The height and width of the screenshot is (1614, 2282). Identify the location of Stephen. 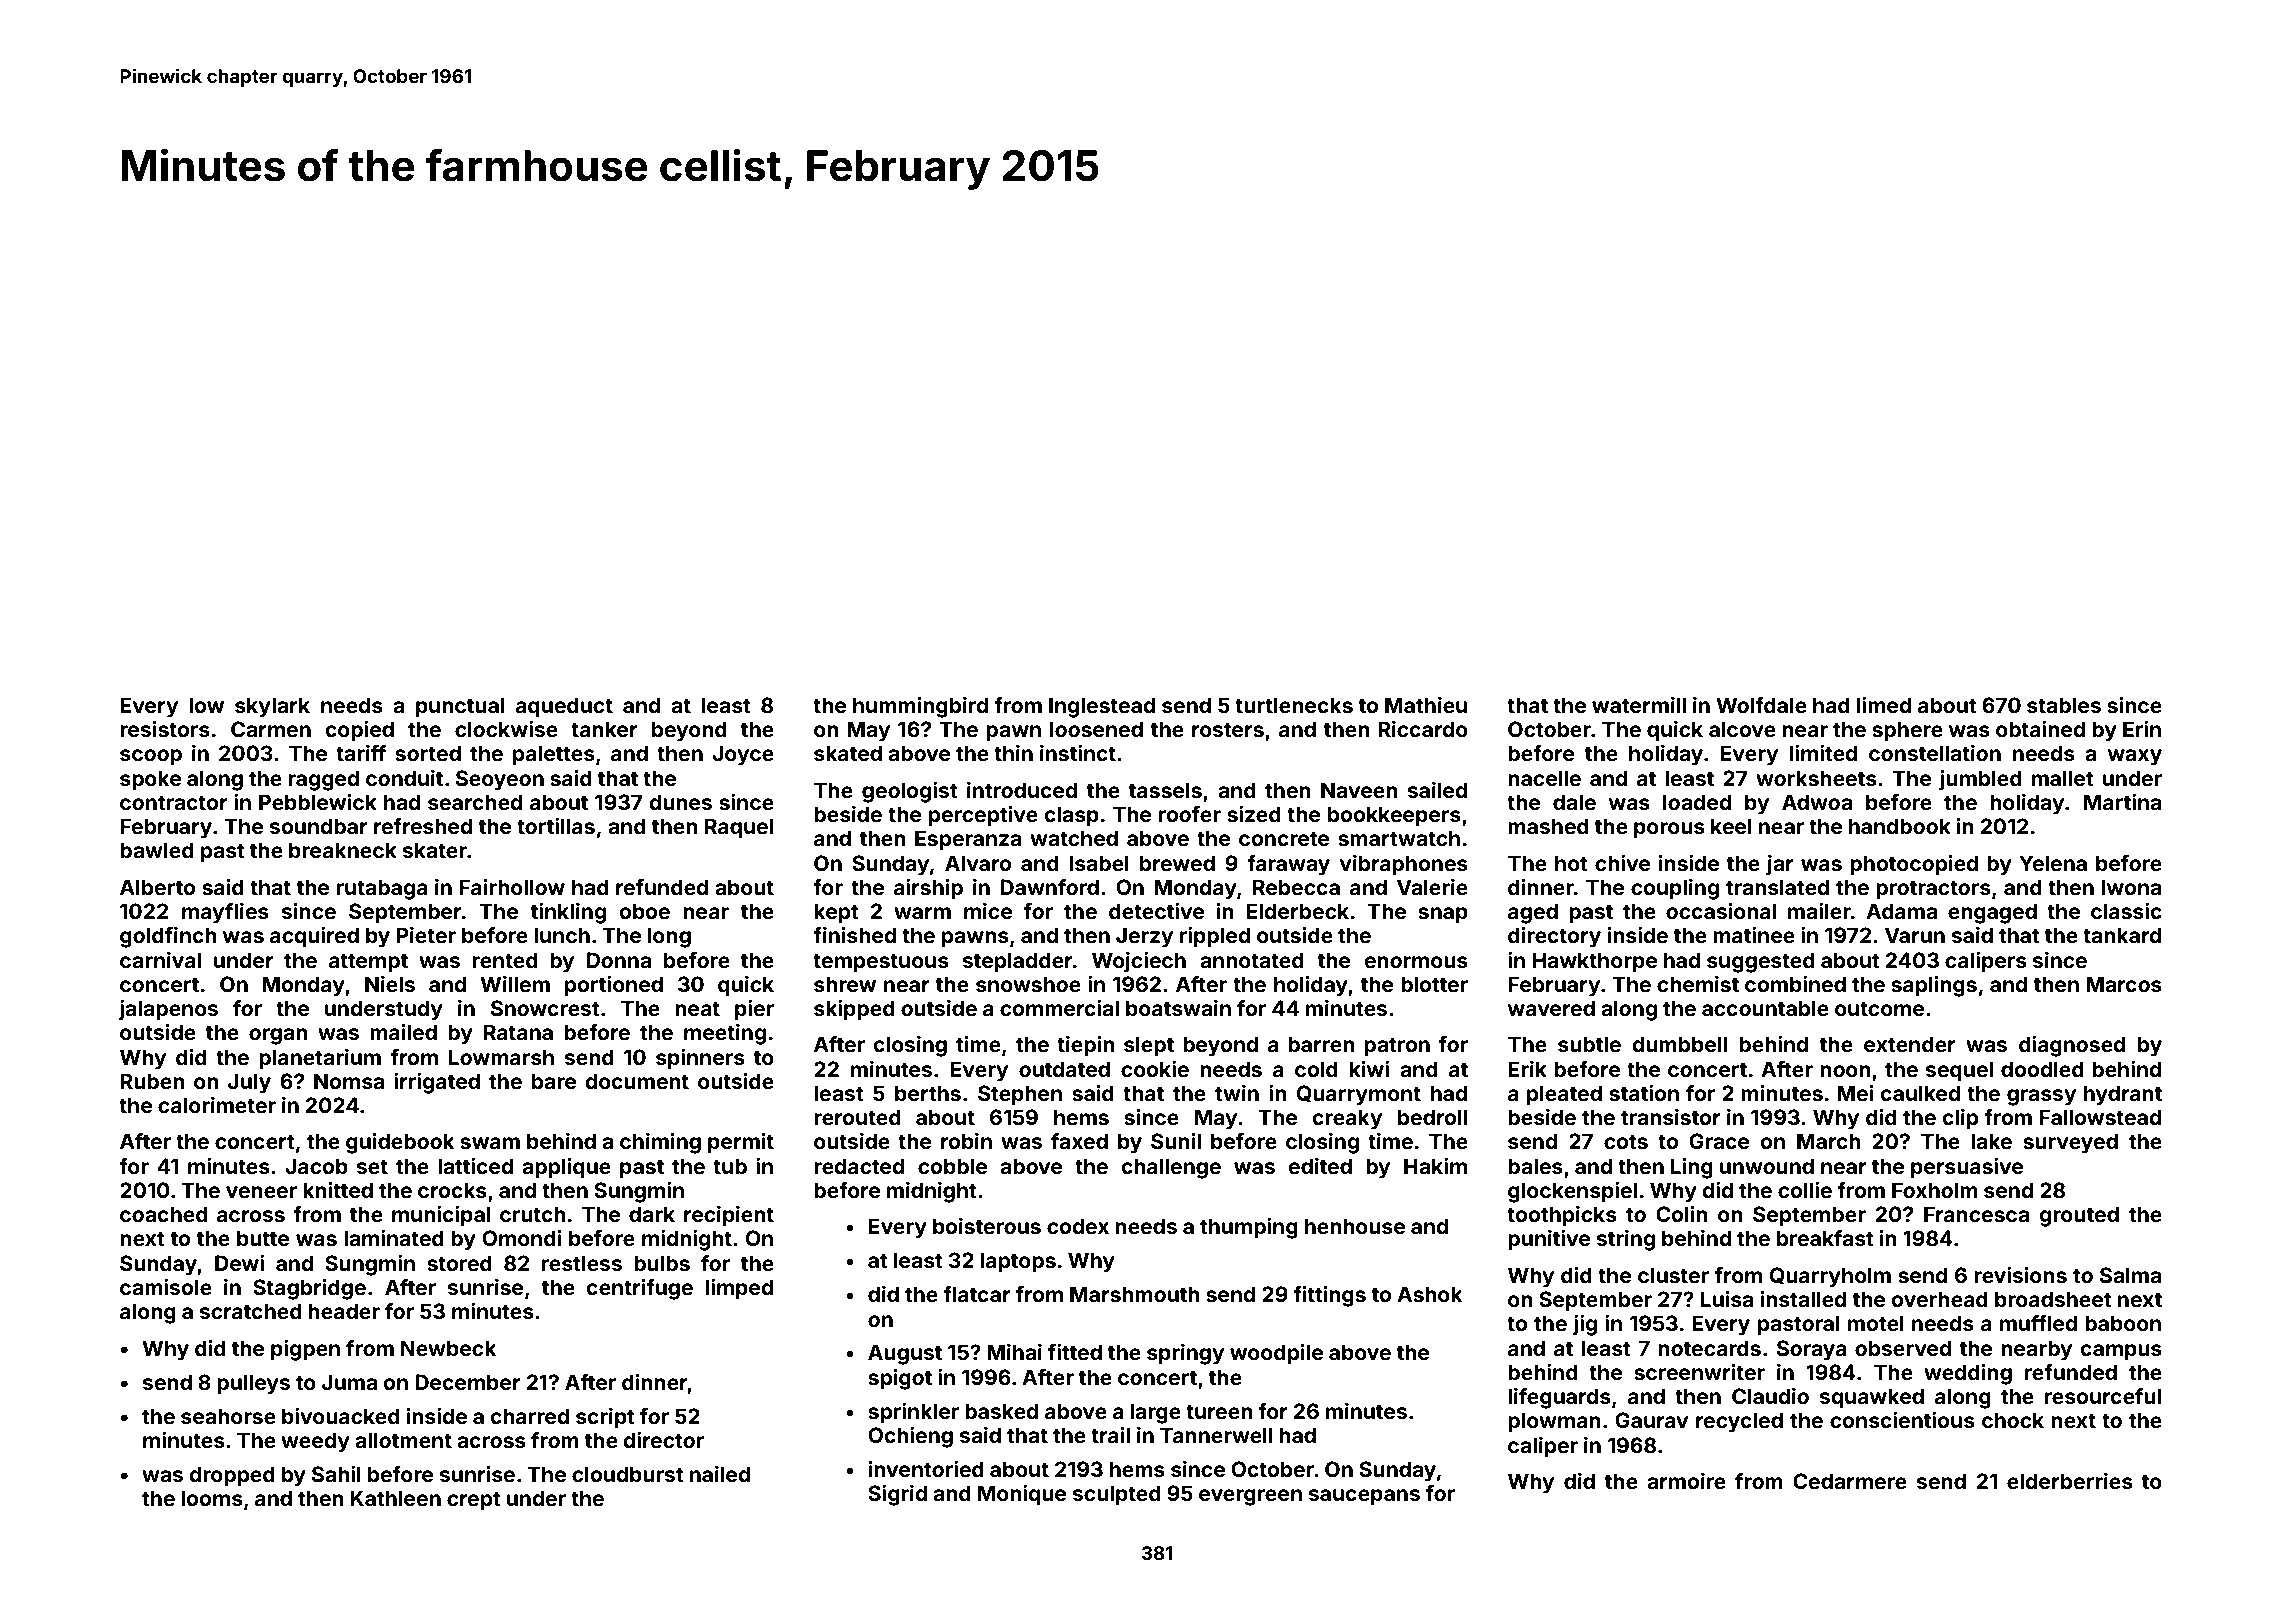
(1020, 1095).
